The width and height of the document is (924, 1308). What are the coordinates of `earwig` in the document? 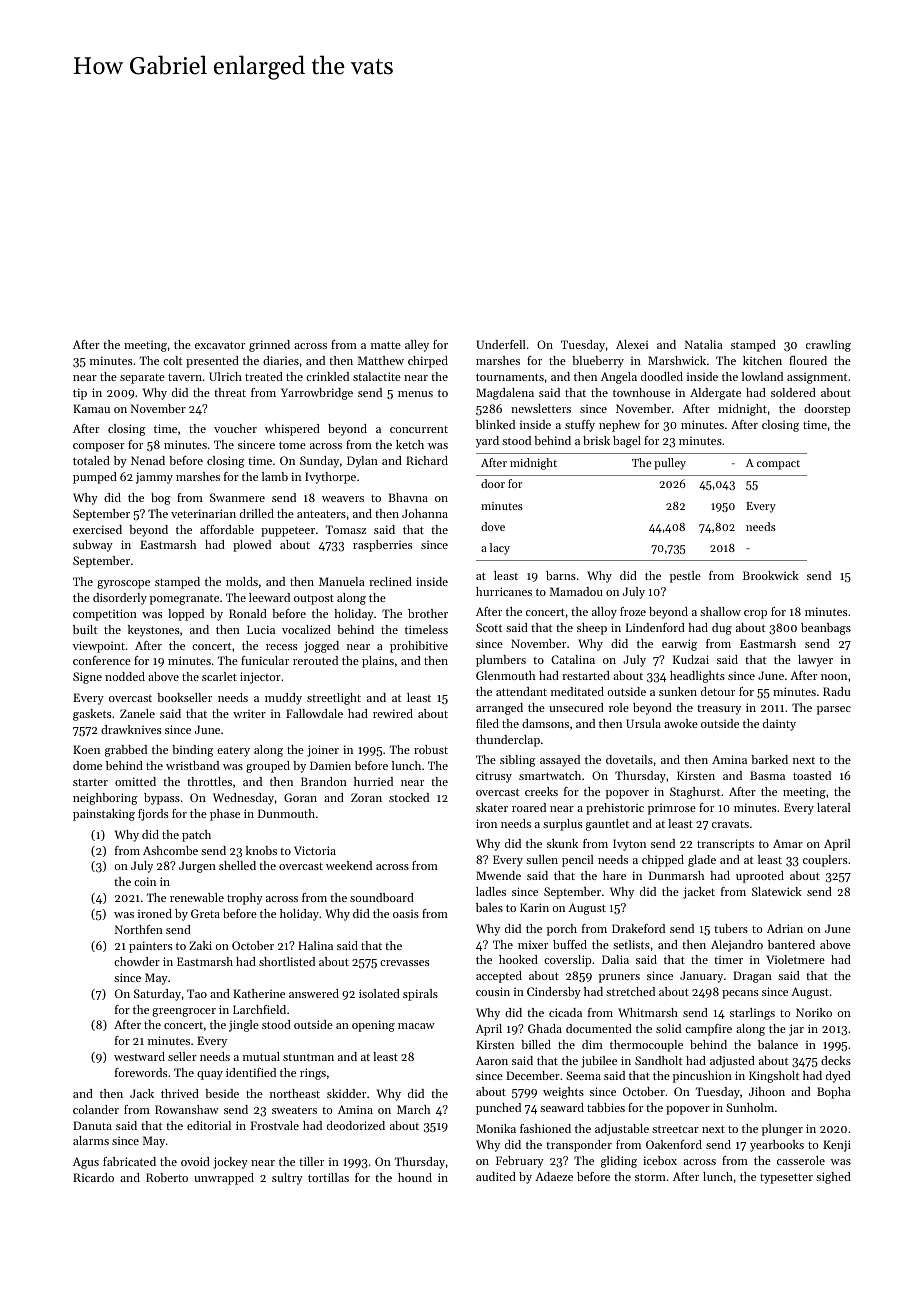 It's located at (679, 645).
